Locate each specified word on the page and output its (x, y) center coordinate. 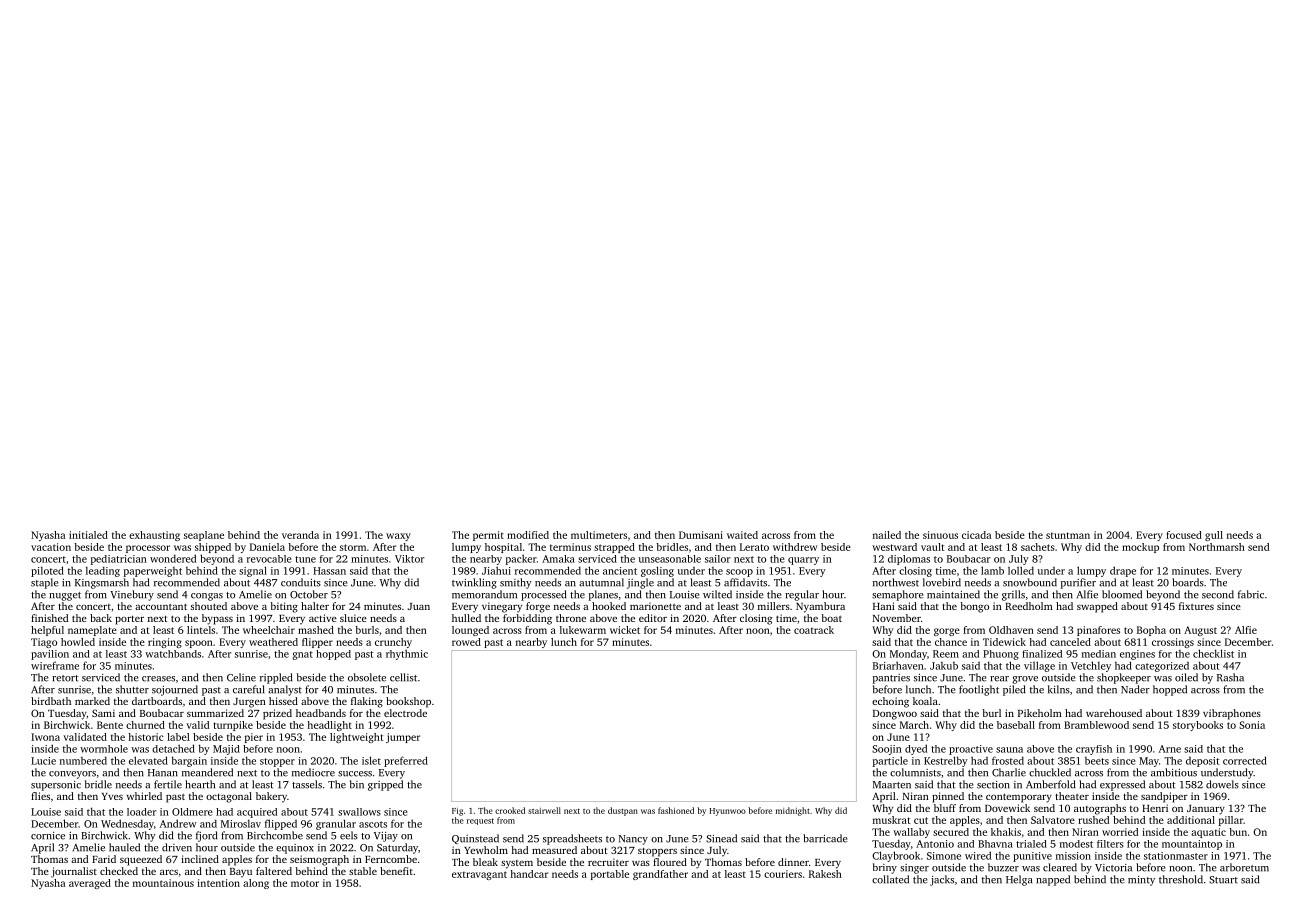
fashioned (676, 810)
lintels (201, 630)
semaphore (898, 595)
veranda (300, 535)
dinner (793, 862)
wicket (625, 630)
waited (742, 535)
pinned (948, 797)
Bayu (241, 873)
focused (1184, 535)
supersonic (56, 786)
